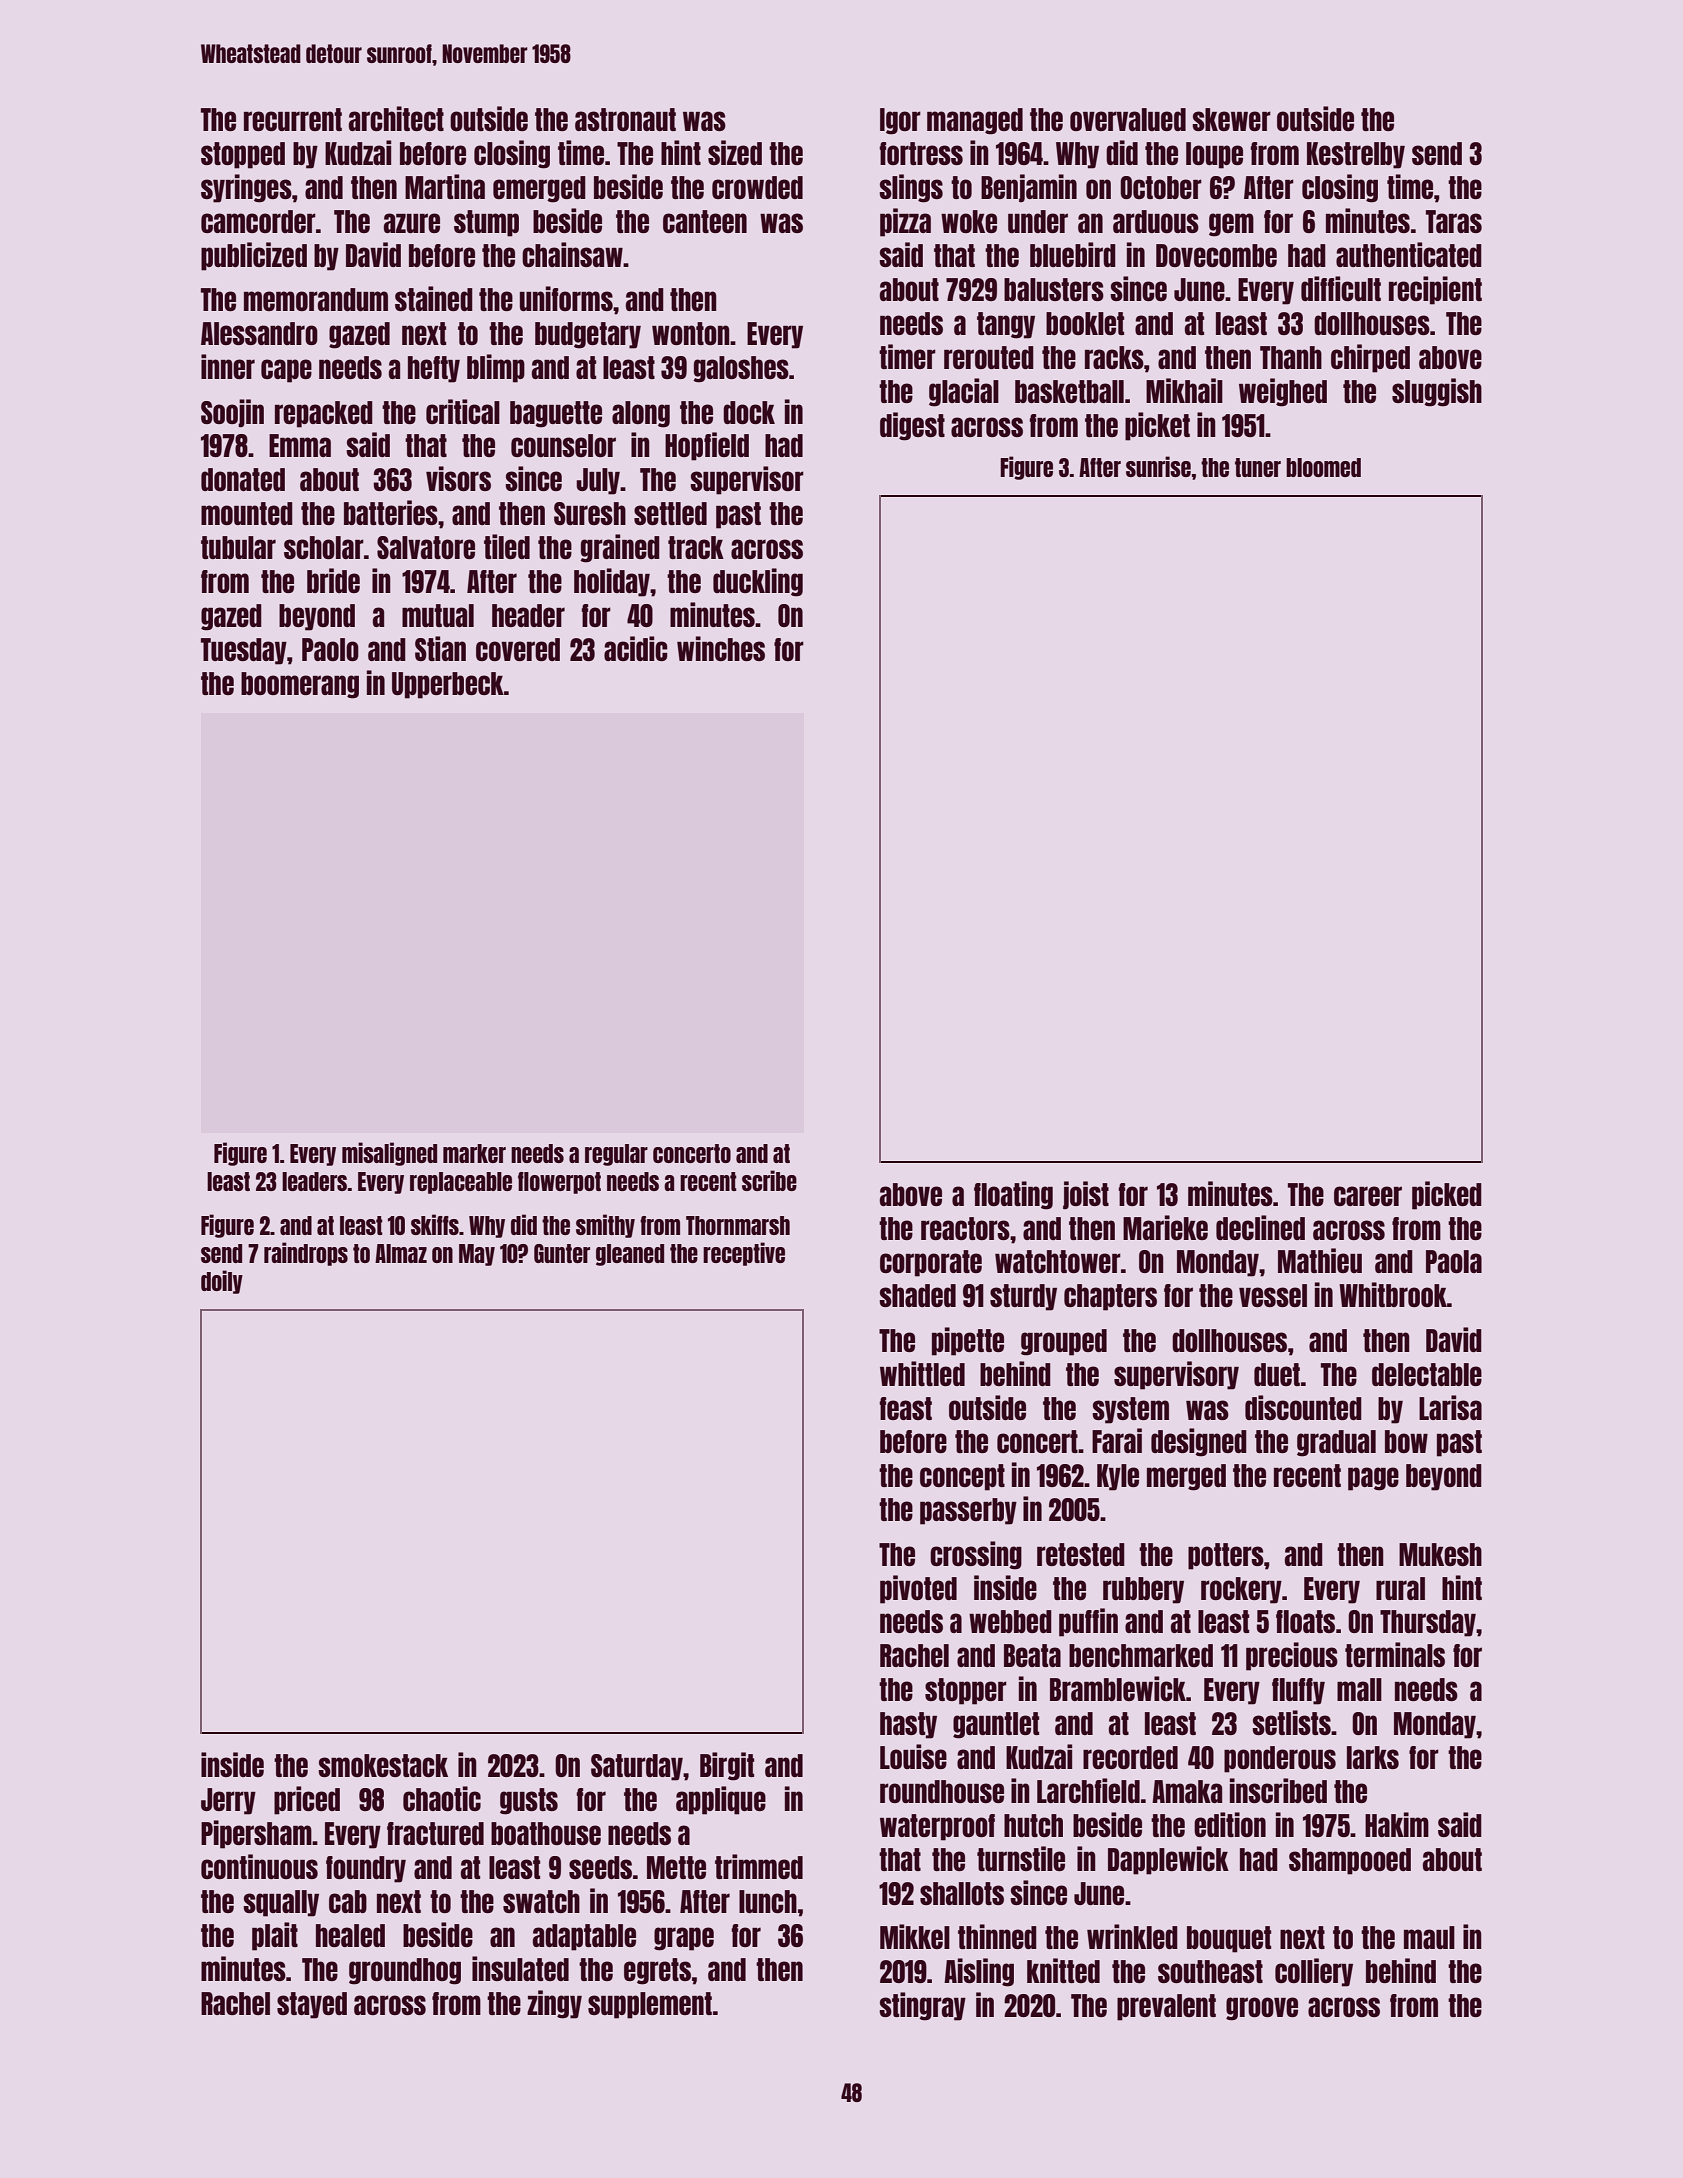 The width and height of the screenshot is (1683, 2178). Describe the element at coordinates (314, 1181) in the screenshot. I see `leaders` at that location.
